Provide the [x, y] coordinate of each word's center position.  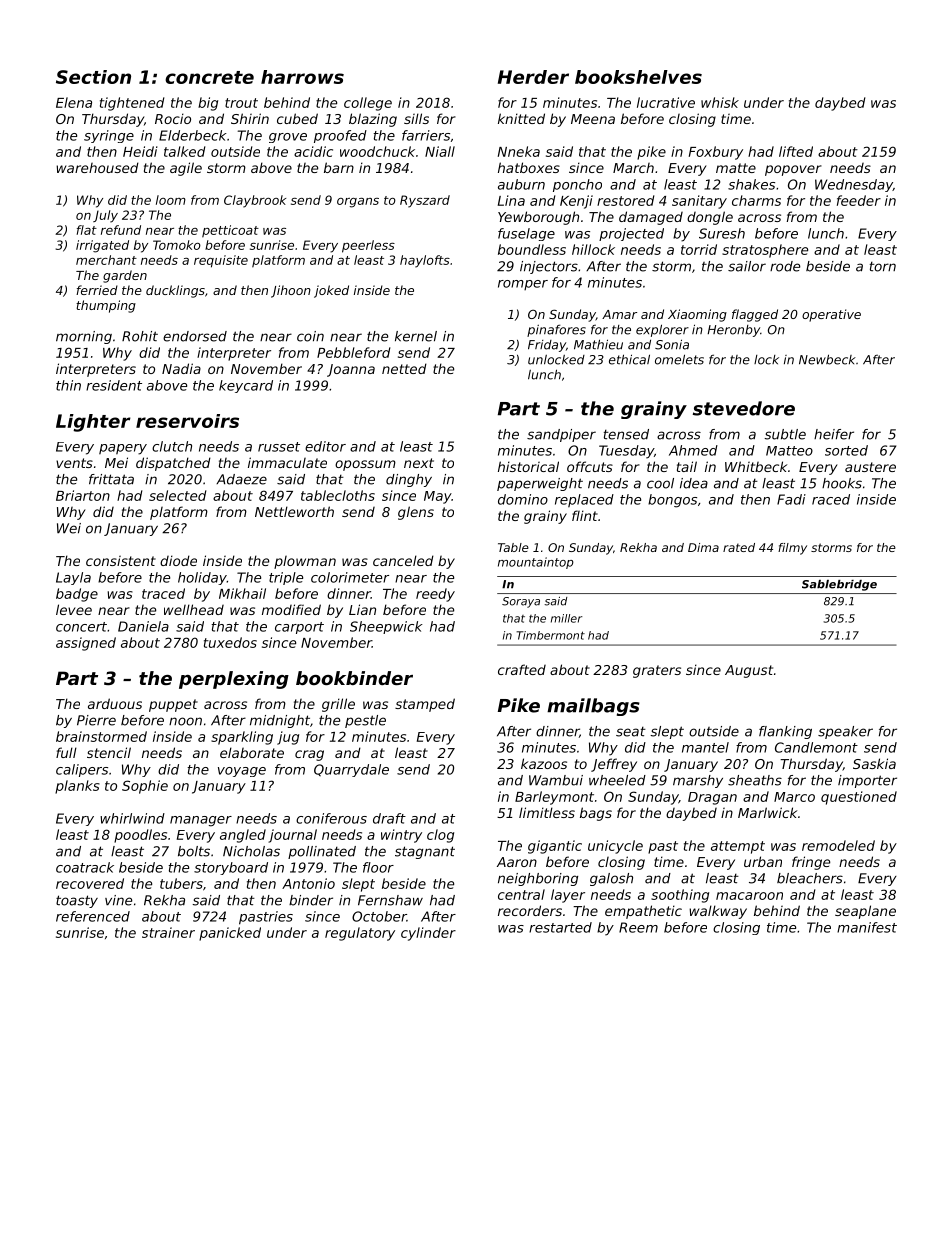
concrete [209, 77]
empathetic [643, 912]
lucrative [666, 102]
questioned [859, 798]
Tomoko [177, 245]
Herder [533, 77]
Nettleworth [294, 511]
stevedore [744, 408]
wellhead [194, 609]
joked [331, 291]
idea [694, 483]
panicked [230, 934]
